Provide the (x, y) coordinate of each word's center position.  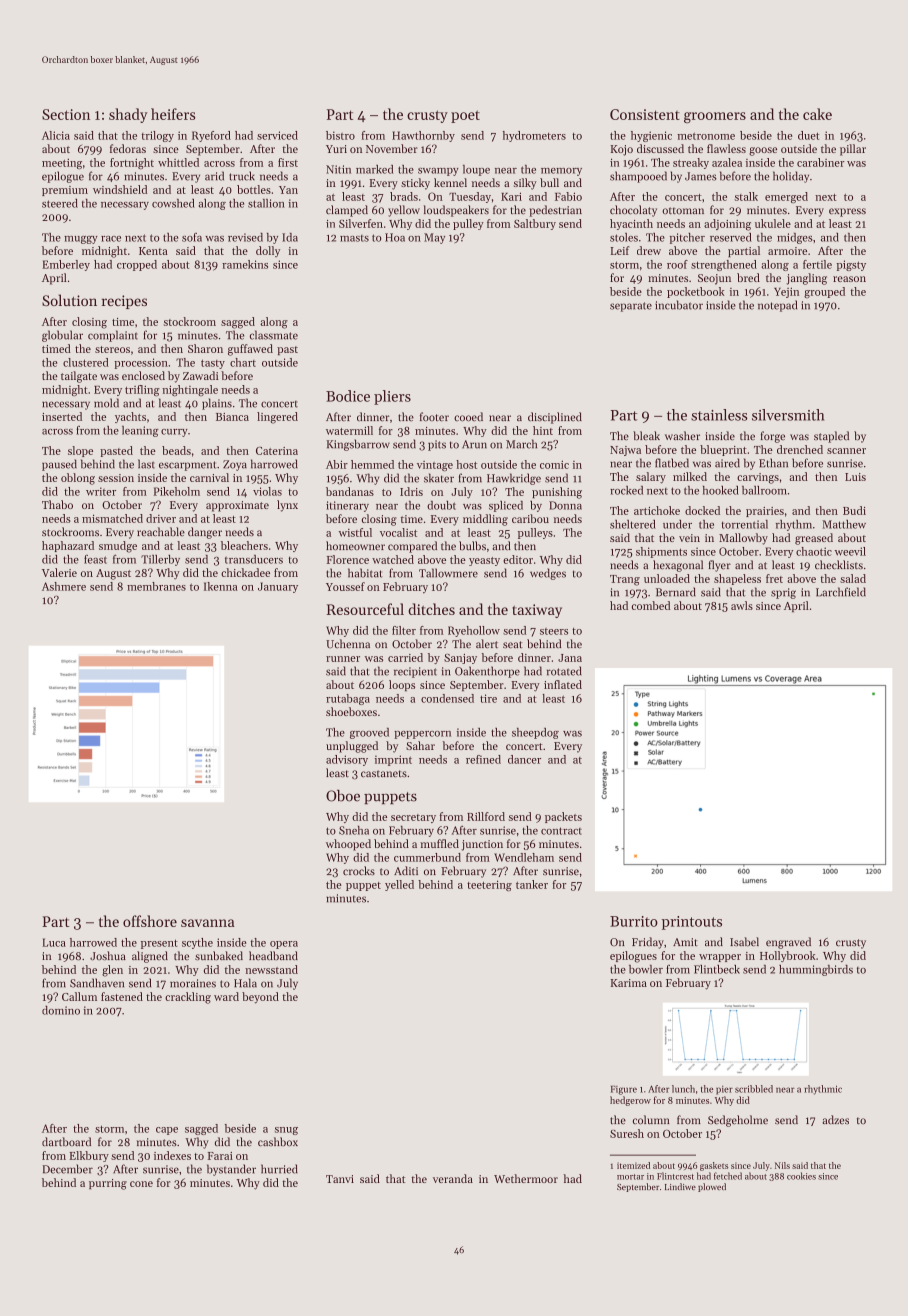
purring (108, 1184)
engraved (788, 943)
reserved (731, 237)
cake (817, 114)
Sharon (205, 348)
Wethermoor (526, 1178)
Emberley (66, 265)
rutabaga (348, 699)
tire (488, 698)
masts (354, 238)
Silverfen (361, 223)
